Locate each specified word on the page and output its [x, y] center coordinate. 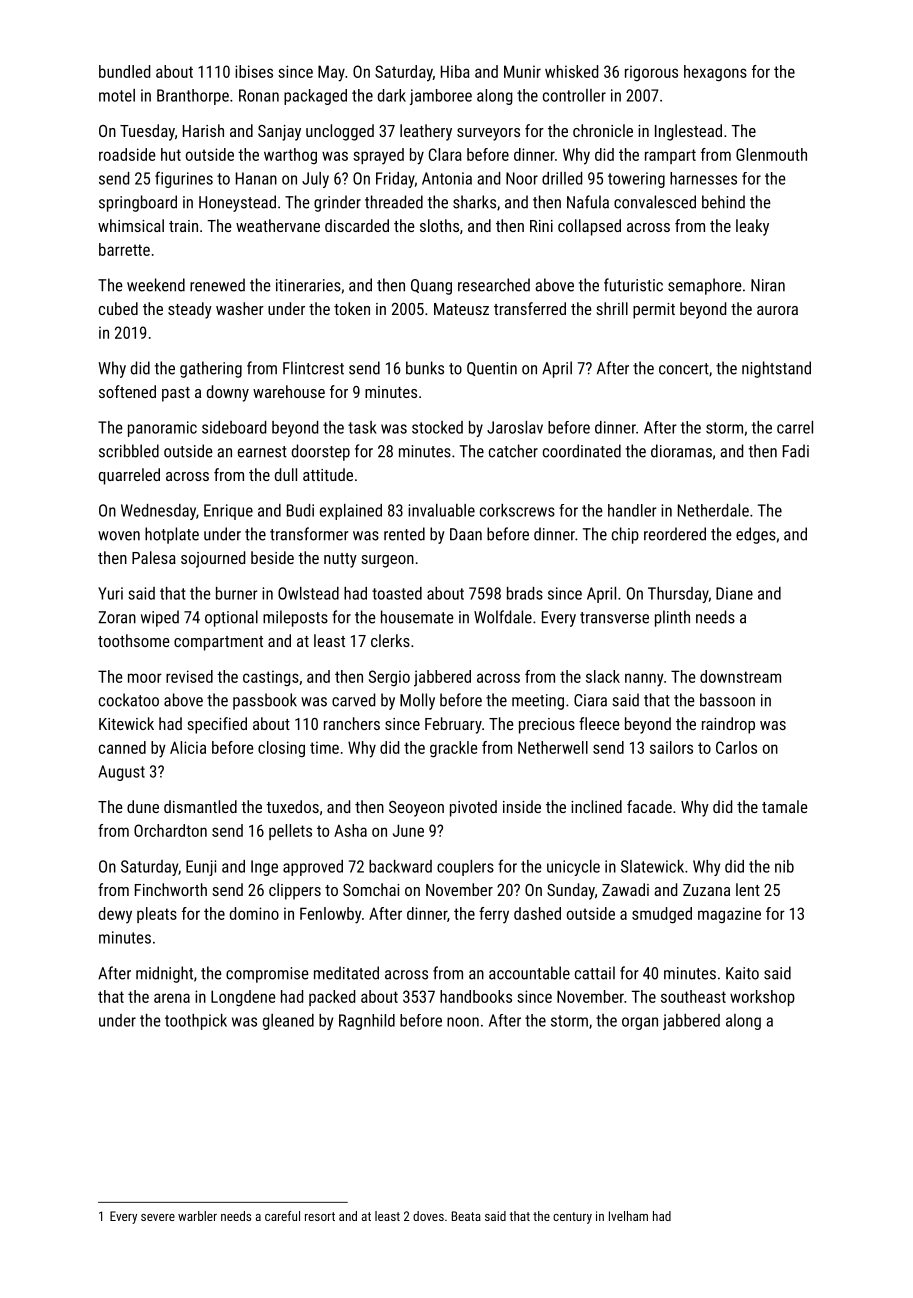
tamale [785, 806]
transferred [530, 308]
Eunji [201, 868]
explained [351, 512]
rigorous [651, 73]
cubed [118, 308]
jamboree [441, 97]
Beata [466, 1216]
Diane [734, 593]
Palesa [154, 557]
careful [282, 1216]
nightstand [776, 369]
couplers [465, 868]
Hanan [256, 178]
